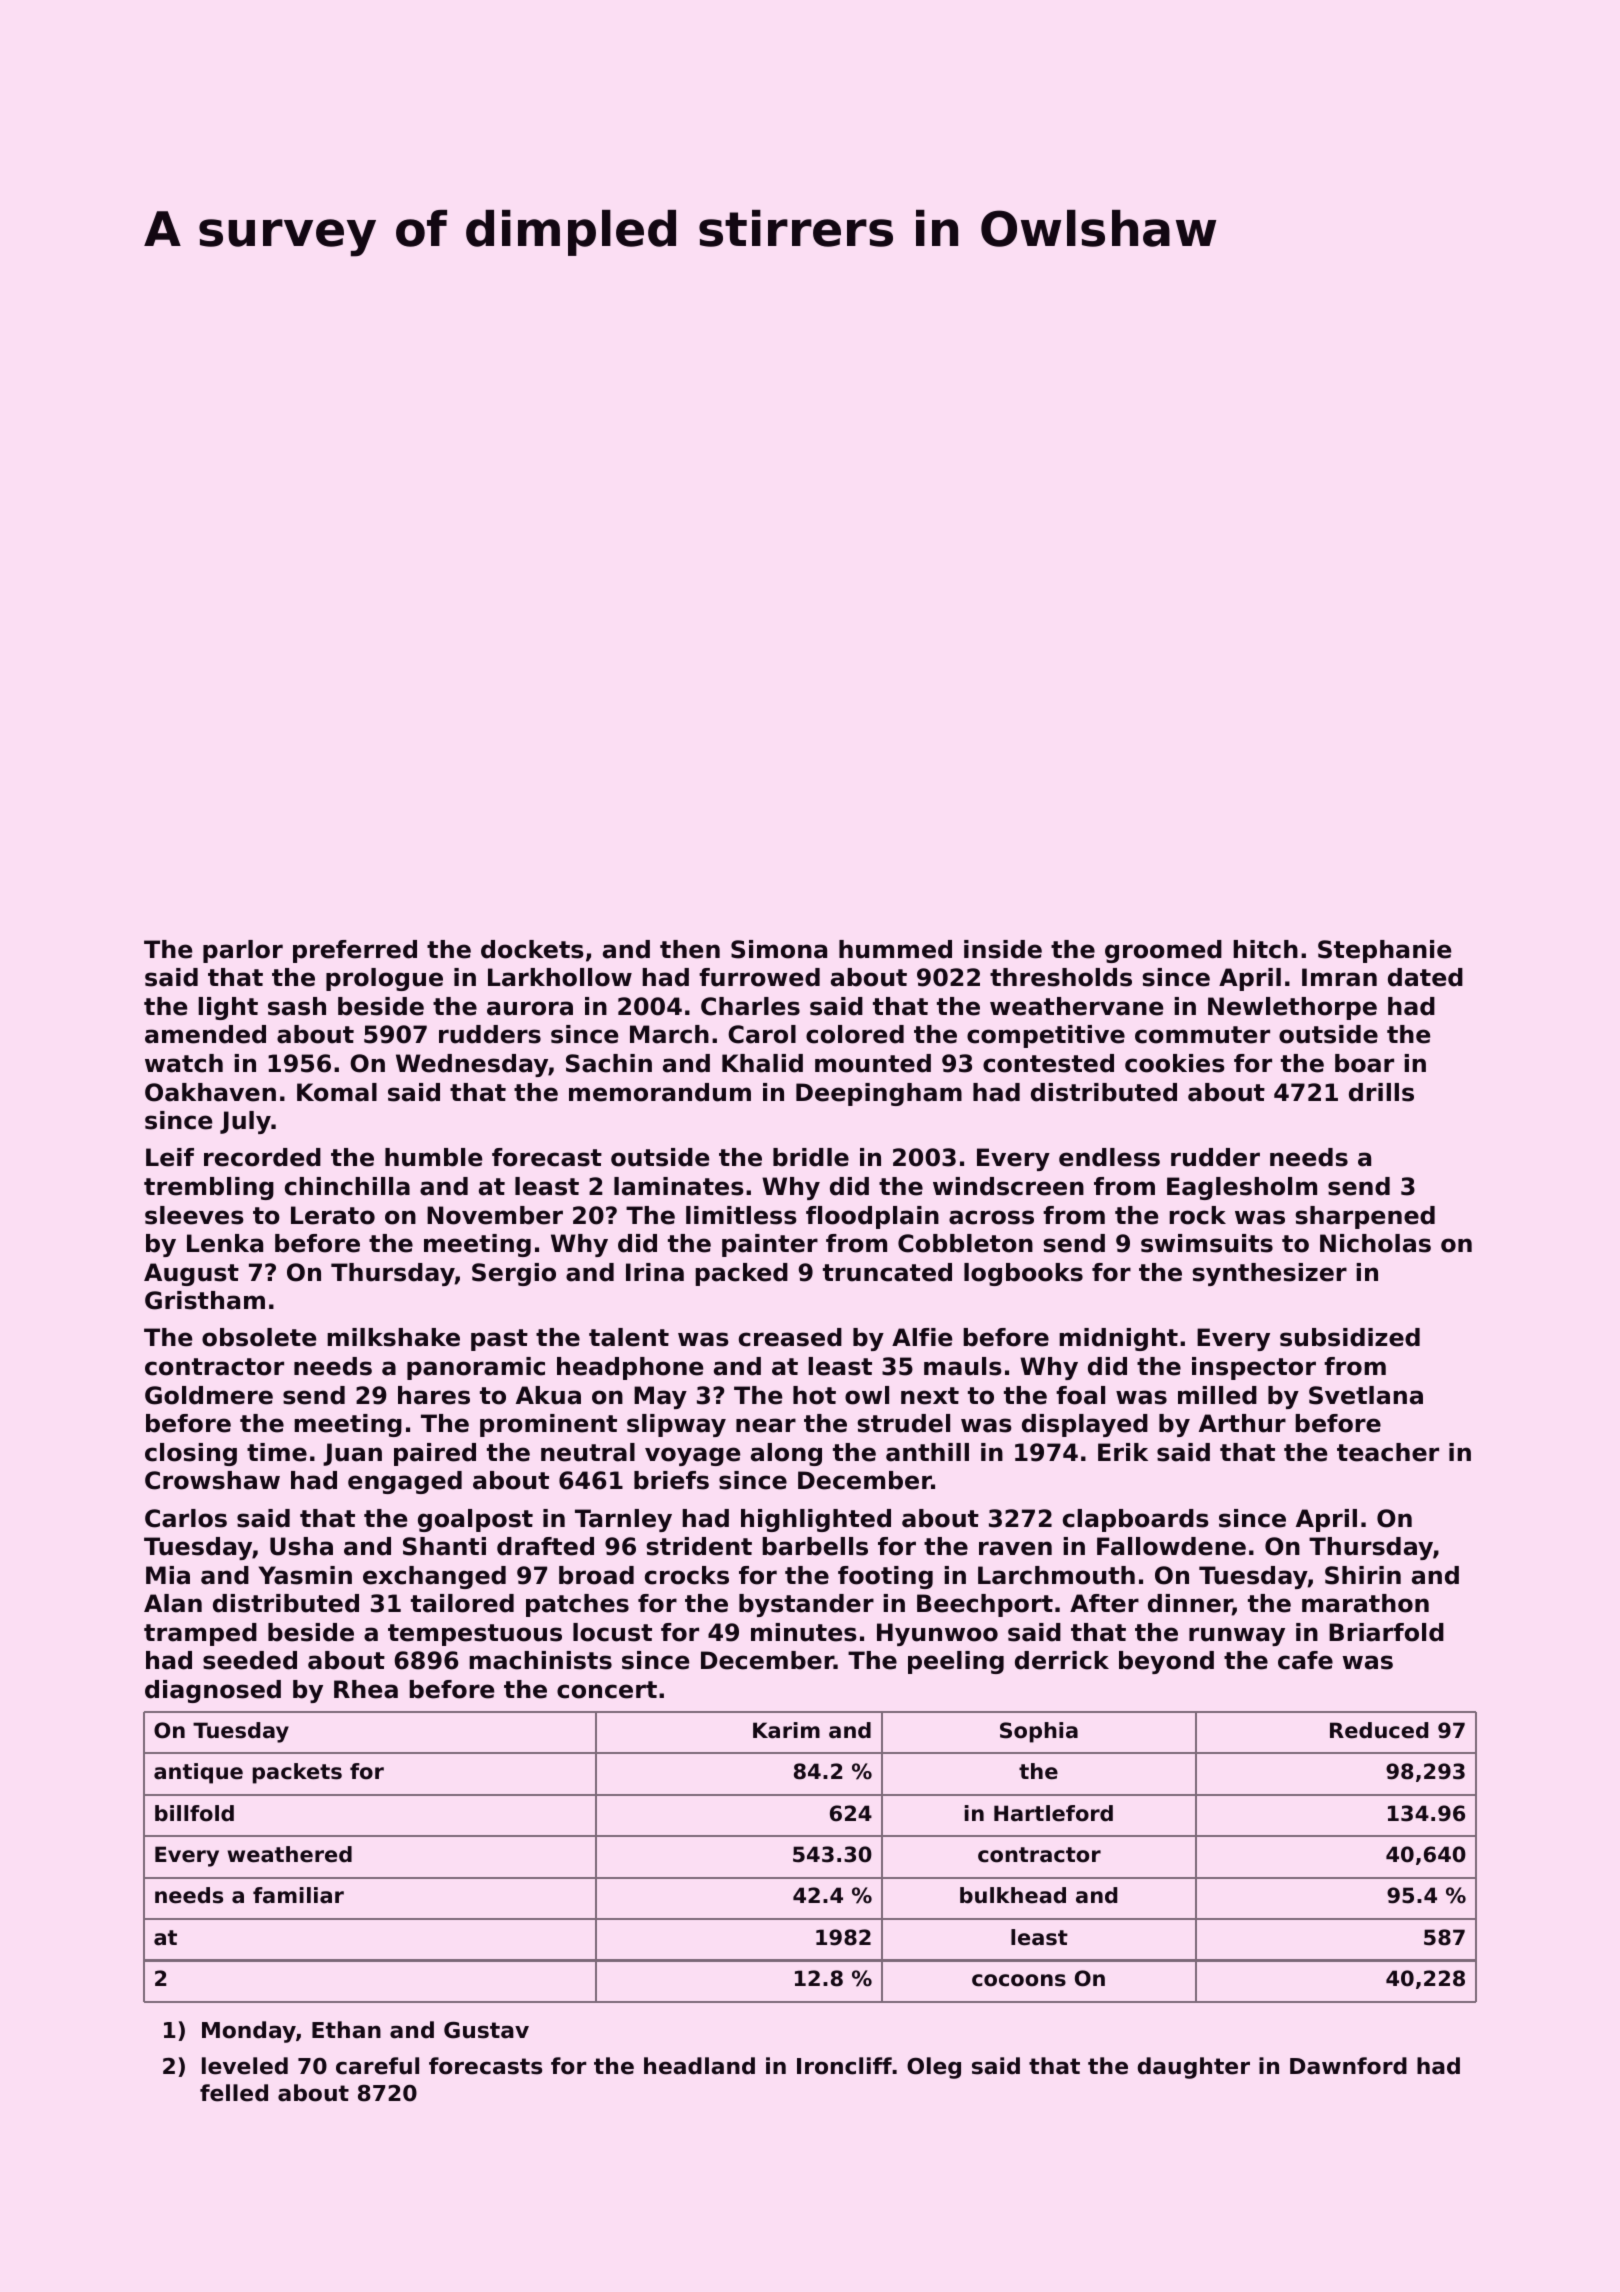 This screenshot has width=1620, height=2292. What do you see at coordinates (234, 2093) in the screenshot?
I see `felled` at bounding box center [234, 2093].
